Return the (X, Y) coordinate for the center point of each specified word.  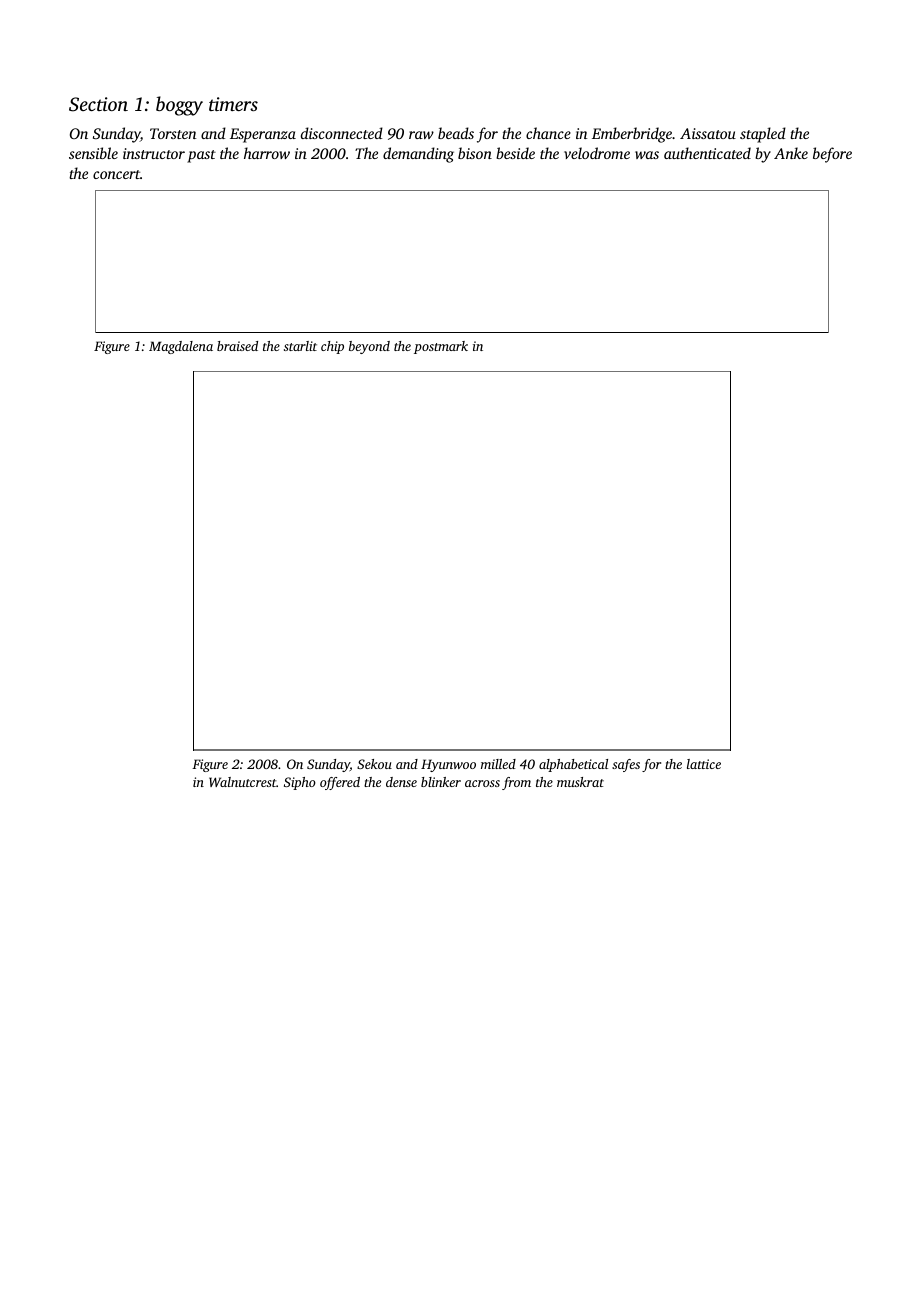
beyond (369, 347)
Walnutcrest (243, 782)
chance (548, 133)
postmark (441, 347)
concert (116, 174)
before (832, 155)
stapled (763, 135)
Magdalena (181, 347)
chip (332, 347)
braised (237, 346)
